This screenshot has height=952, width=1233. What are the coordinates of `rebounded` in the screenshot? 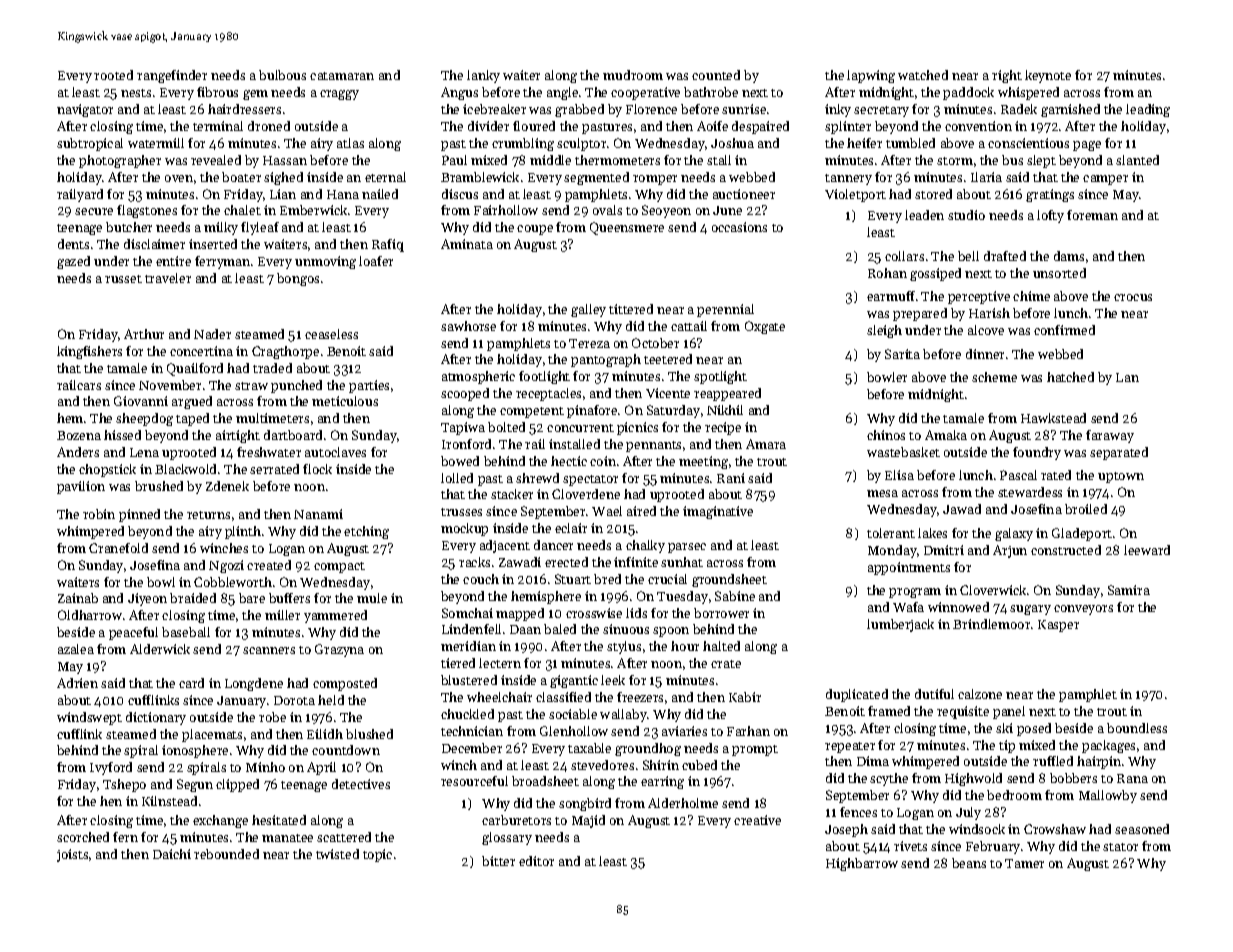 It's located at (226, 854).
